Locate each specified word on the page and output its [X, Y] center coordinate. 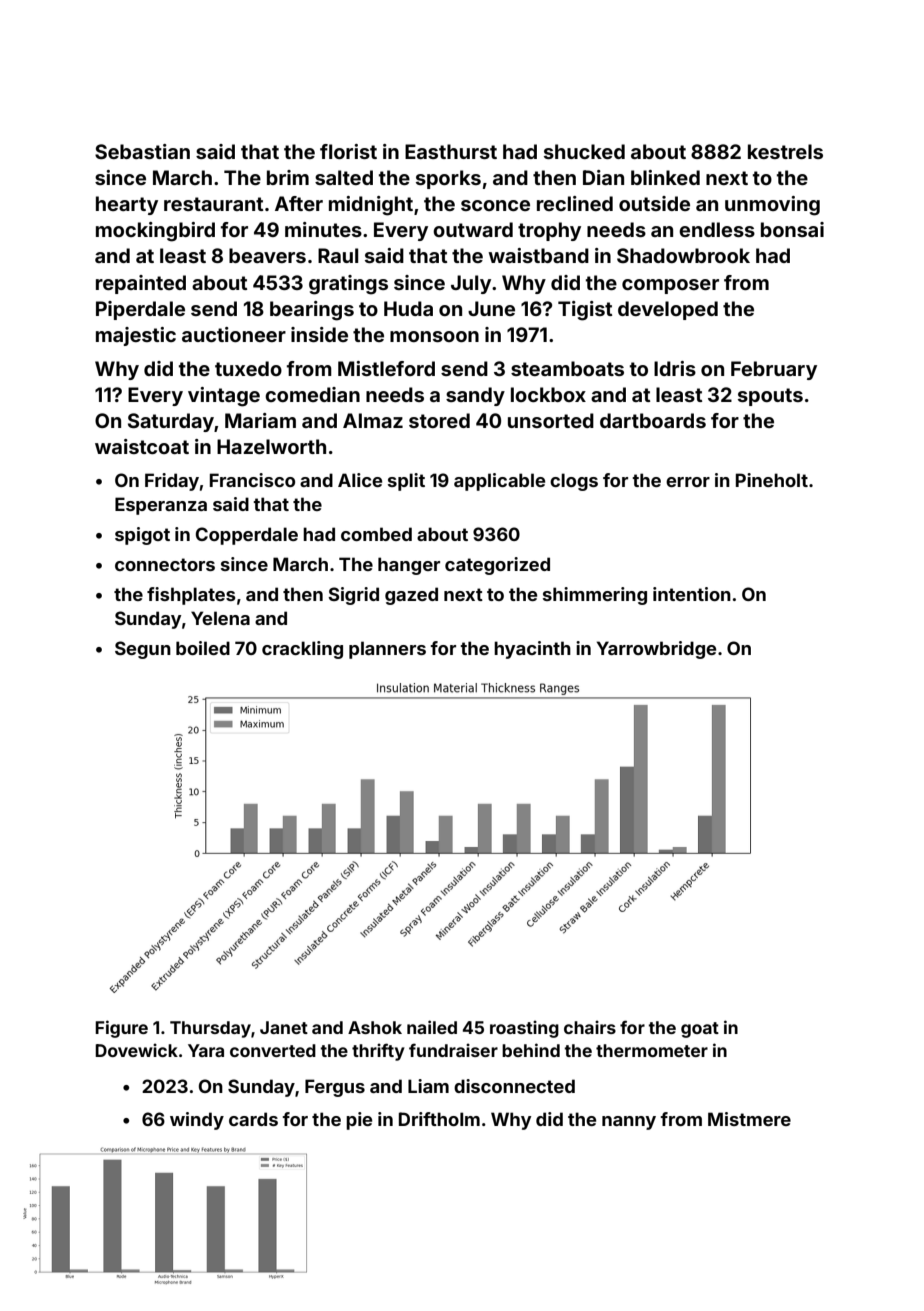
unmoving [772, 206]
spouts [770, 397]
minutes [323, 229]
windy [197, 1121]
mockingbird [155, 232]
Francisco [252, 480]
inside [319, 334]
